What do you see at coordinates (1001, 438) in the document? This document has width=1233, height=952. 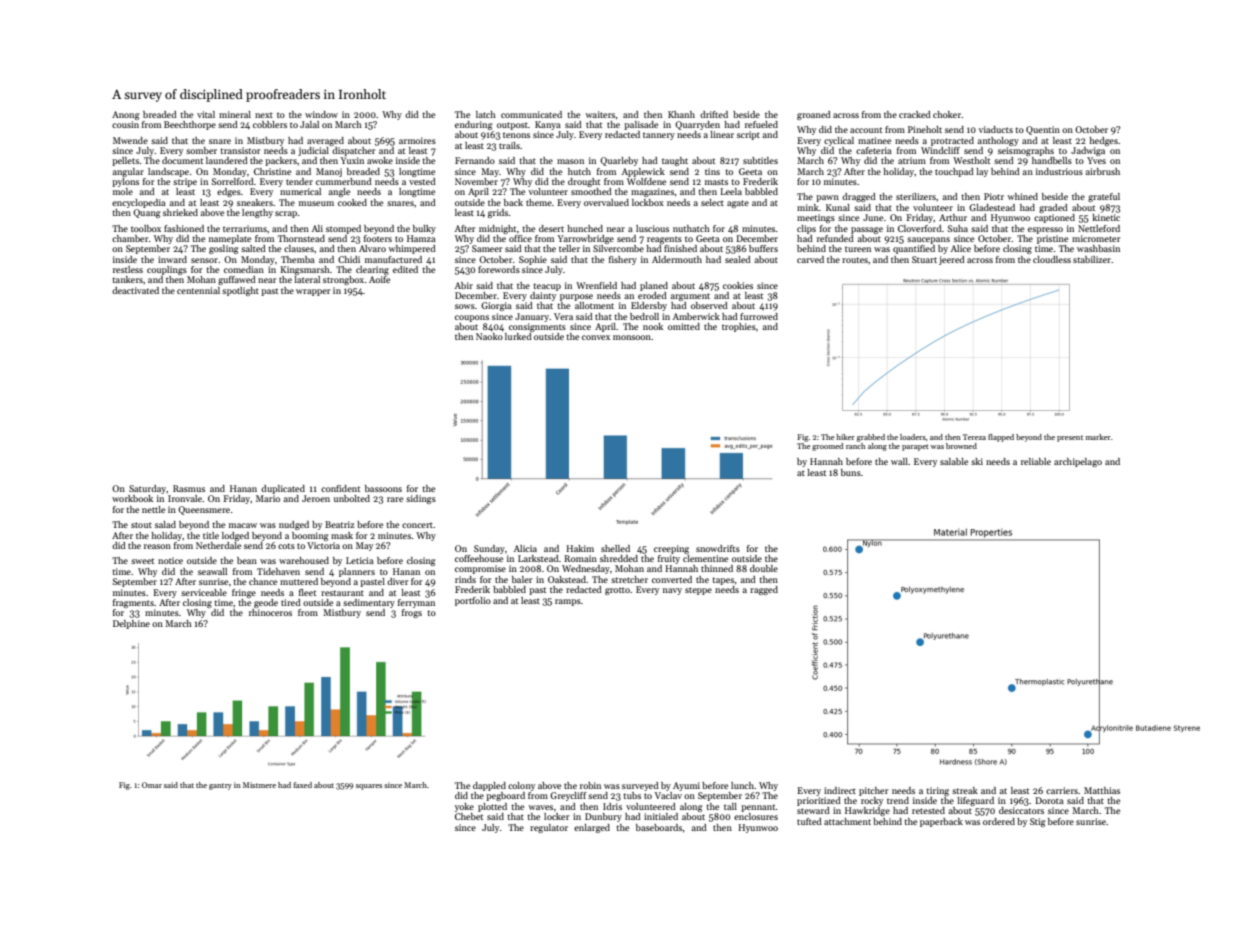 I see `flapped` at bounding box center [1001, 438].
